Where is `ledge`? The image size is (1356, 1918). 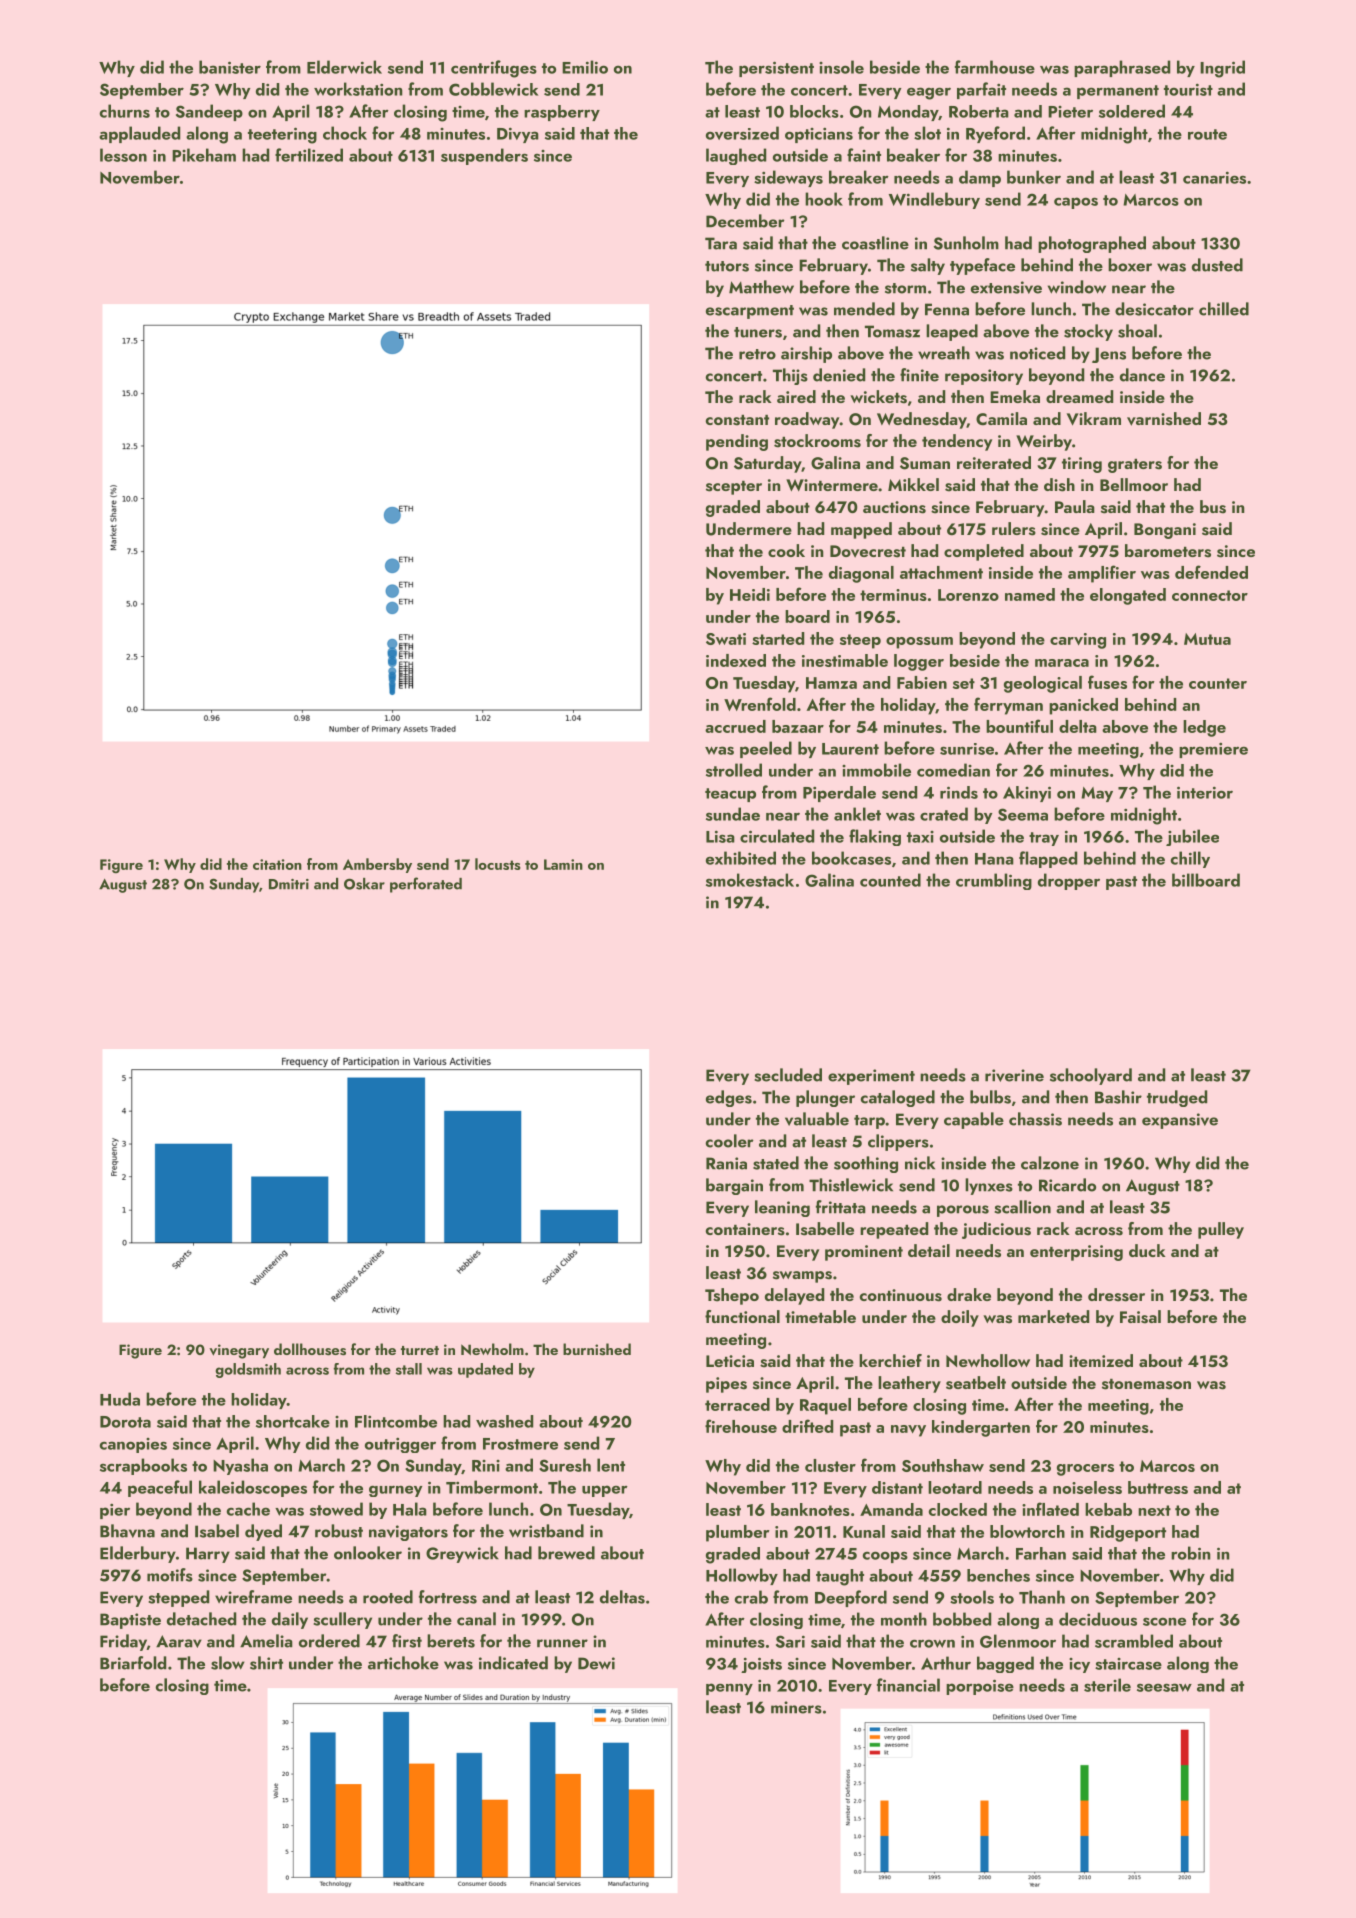
ledge is located at coordinates (1204, 728).
